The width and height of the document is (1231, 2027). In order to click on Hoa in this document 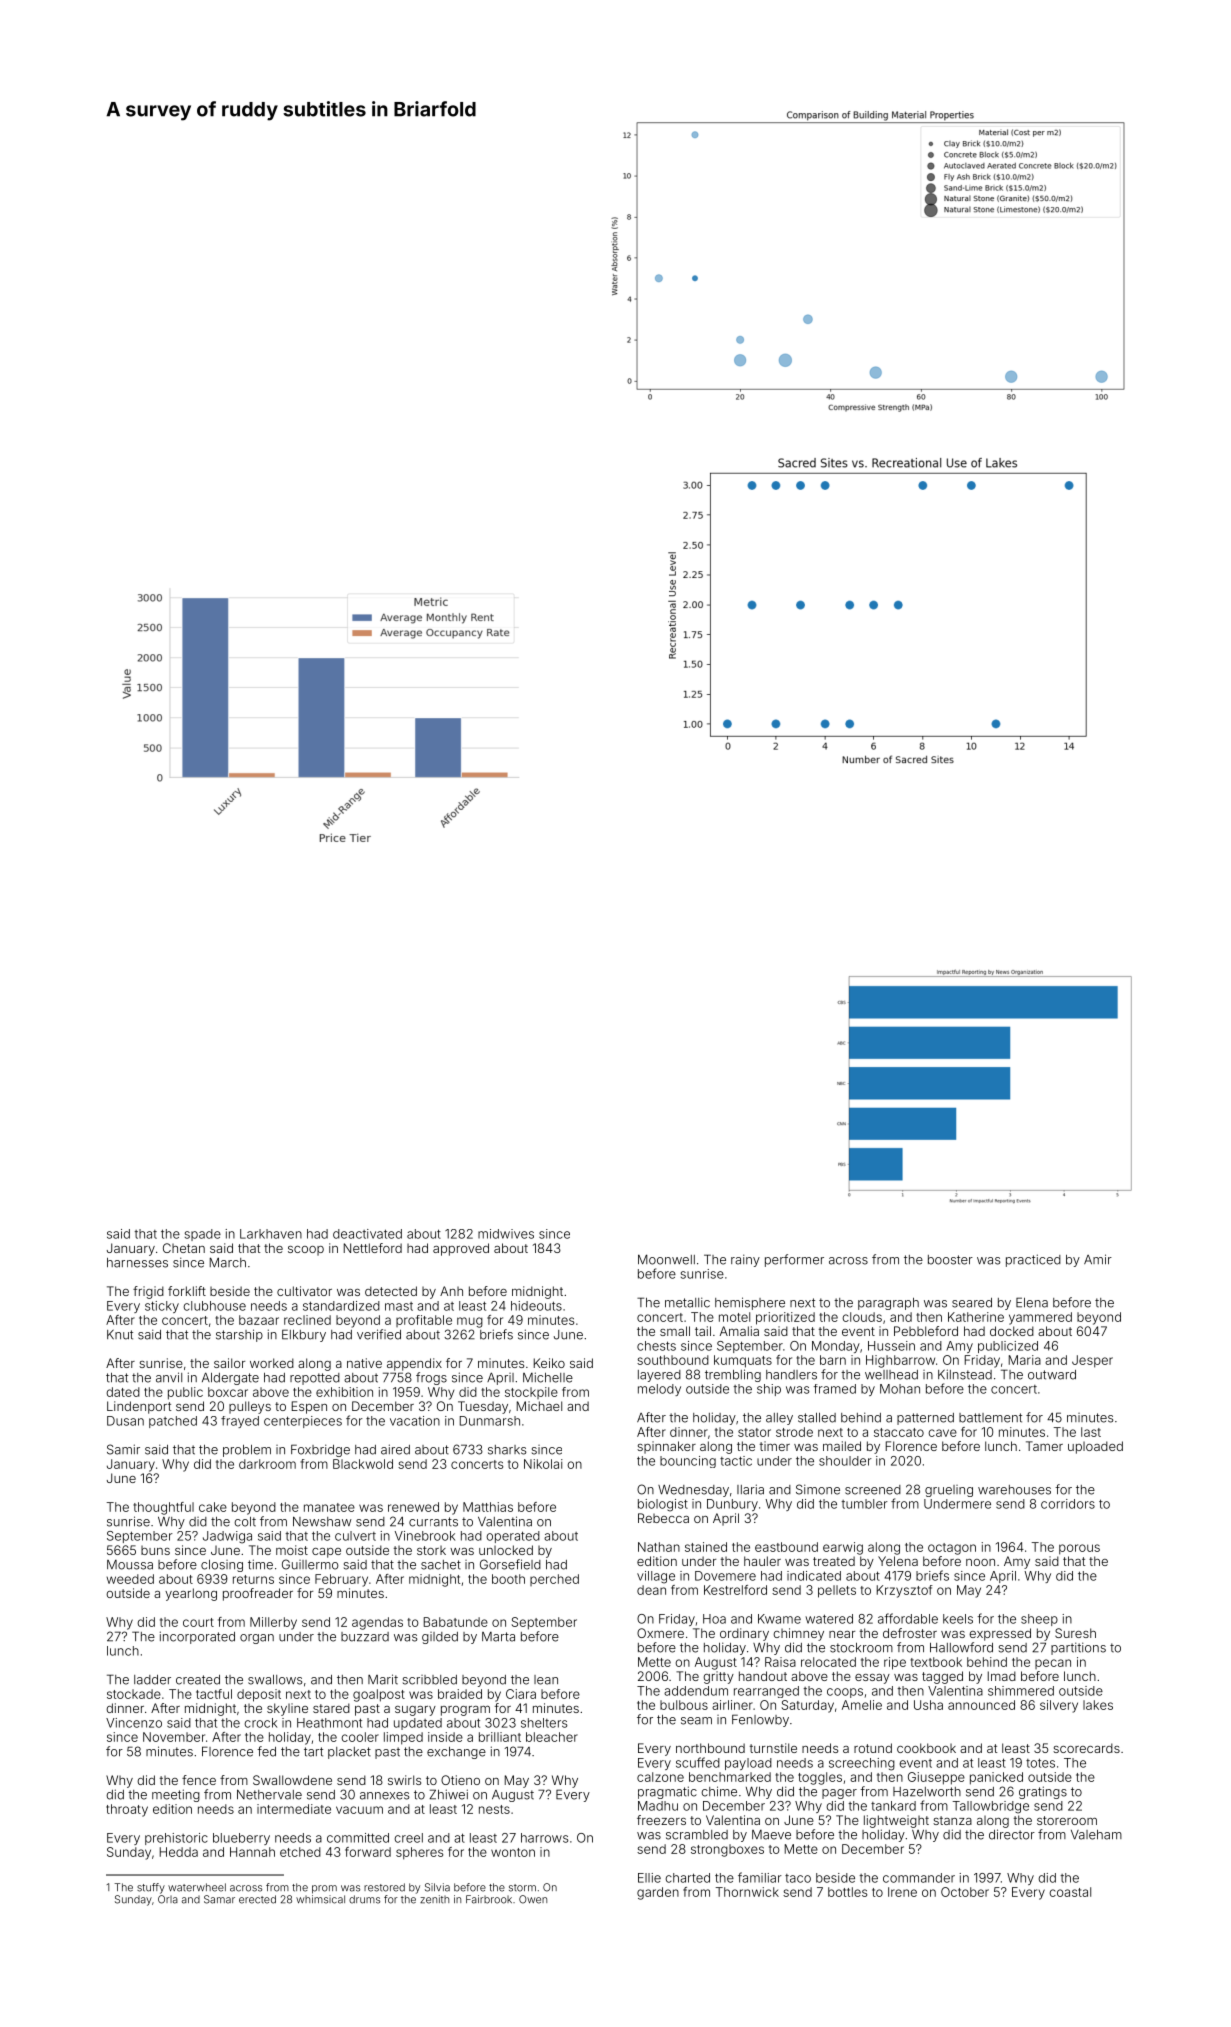, I will do `click(714, 1619)`.
